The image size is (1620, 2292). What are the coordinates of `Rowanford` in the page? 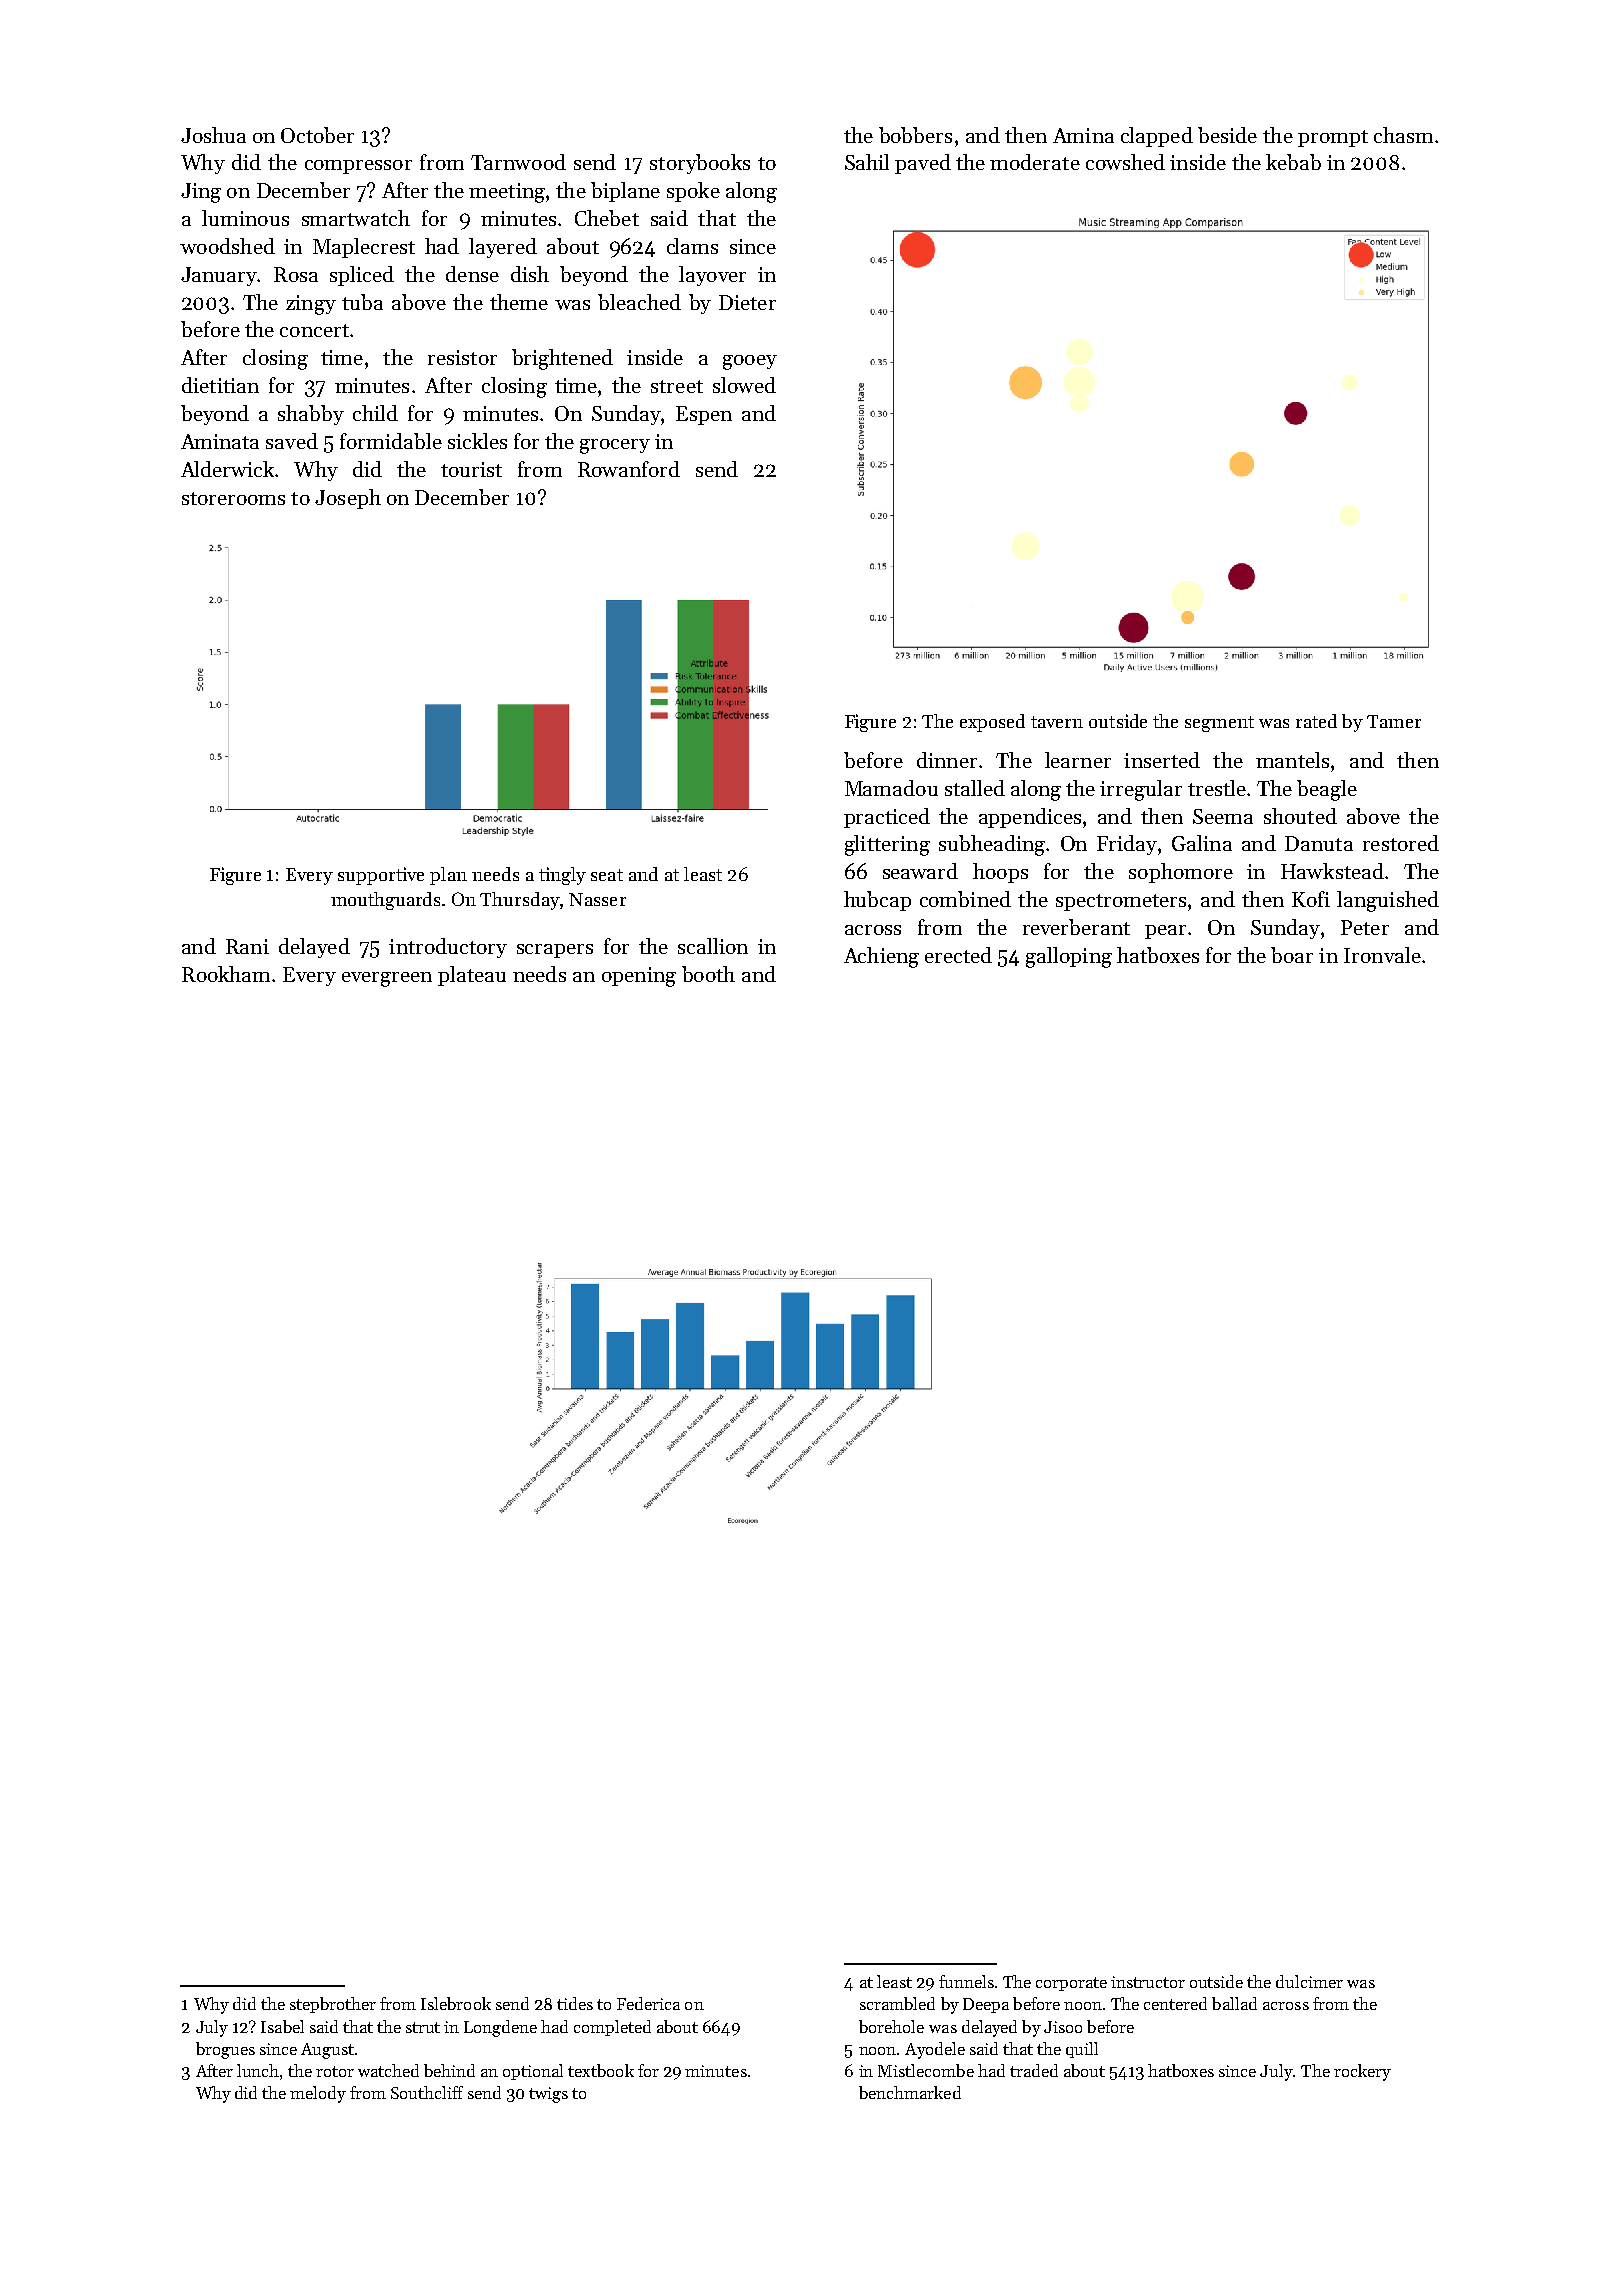 It's located at (629, 469).
